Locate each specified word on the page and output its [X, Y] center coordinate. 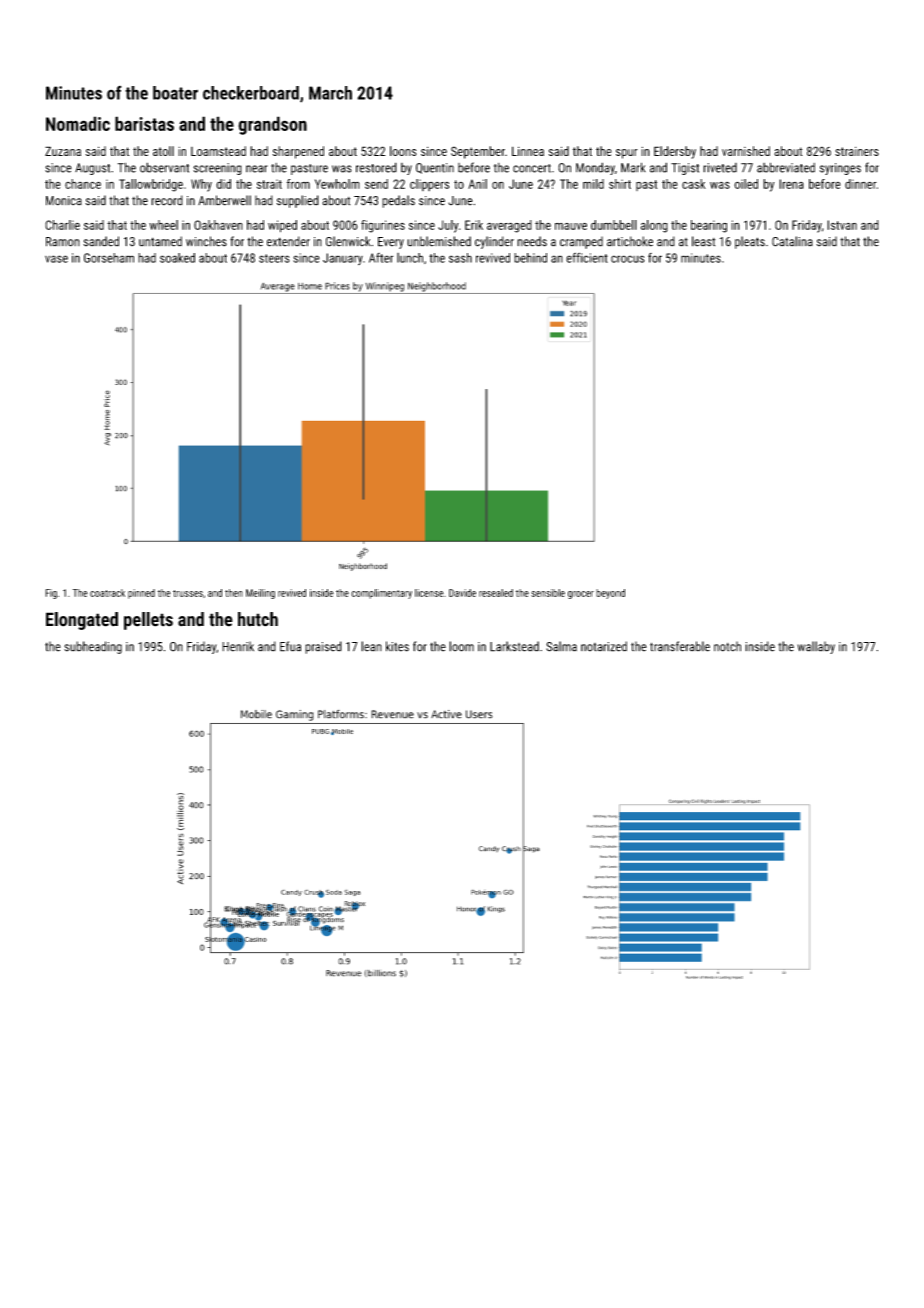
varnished [746, 151]
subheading [93, 647]
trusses [188, 593]
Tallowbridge [151, 185]
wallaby [816, 647]
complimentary [381, 594]
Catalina [792, 241]
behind [530, 258]
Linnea [528, 151]
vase [56, 259]
